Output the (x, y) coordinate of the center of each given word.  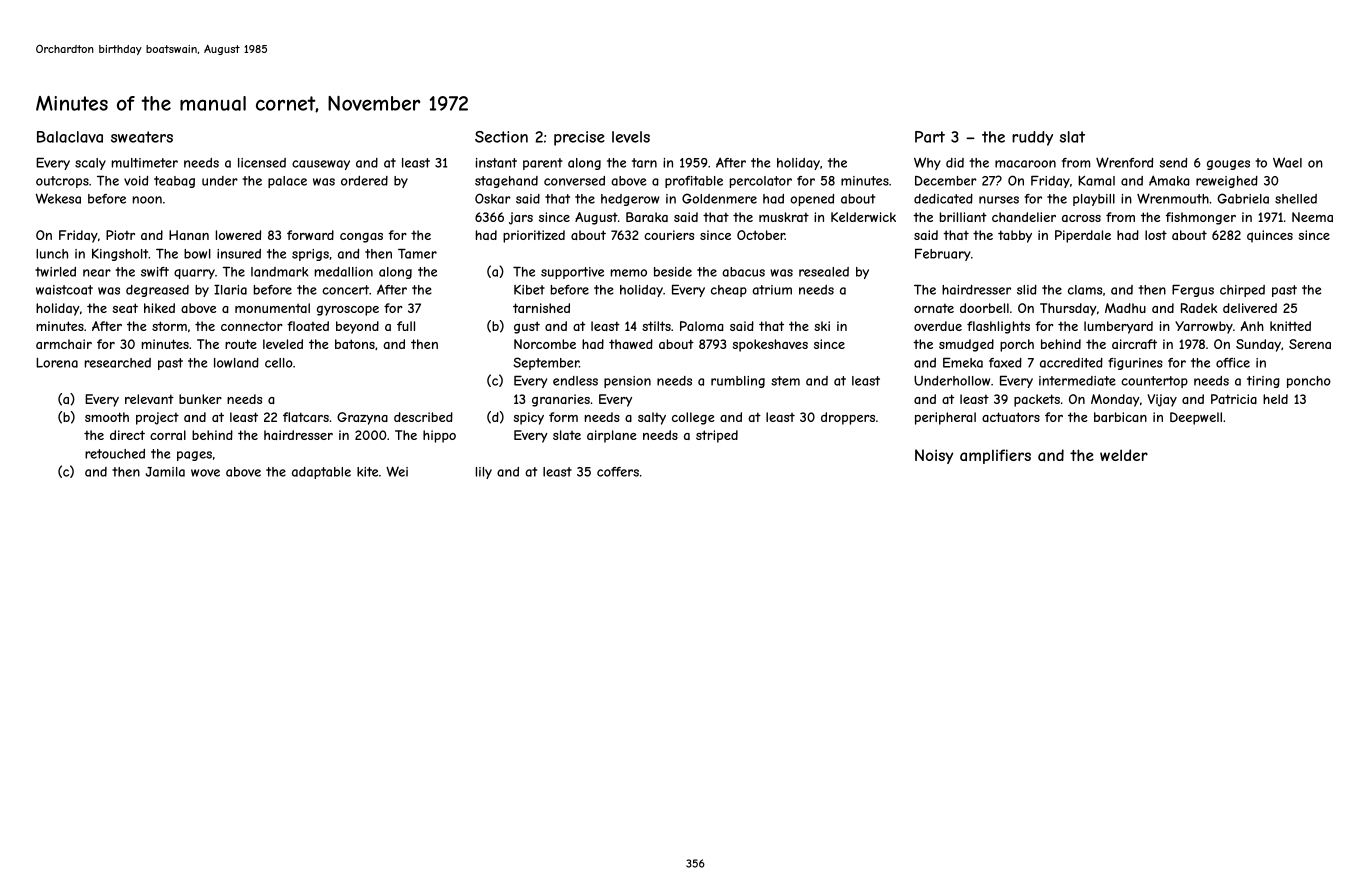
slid (1027, 290)
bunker (200, 399)
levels (631, 137)
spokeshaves (770, 345)
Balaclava (70, 137)
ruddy (1032, 138)
